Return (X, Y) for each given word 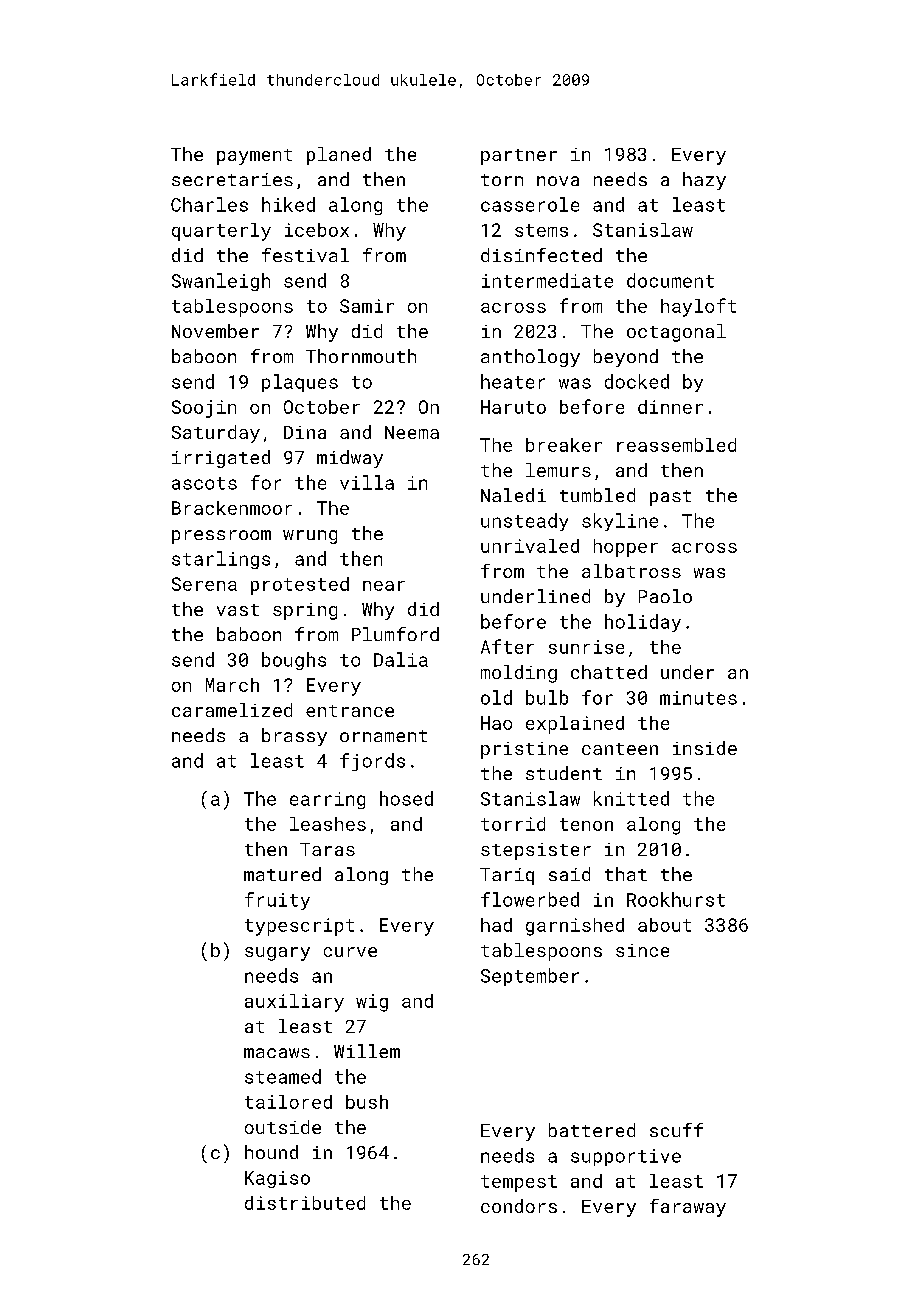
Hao (496, 723)
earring (327, 800)
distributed (305, 1203)
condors (519, 1206)
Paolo (665, 596)
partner (519, 157)
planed (339, 156)
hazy (704, 181)
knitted (631, 798)
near (384, 586)
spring (305, 611)
